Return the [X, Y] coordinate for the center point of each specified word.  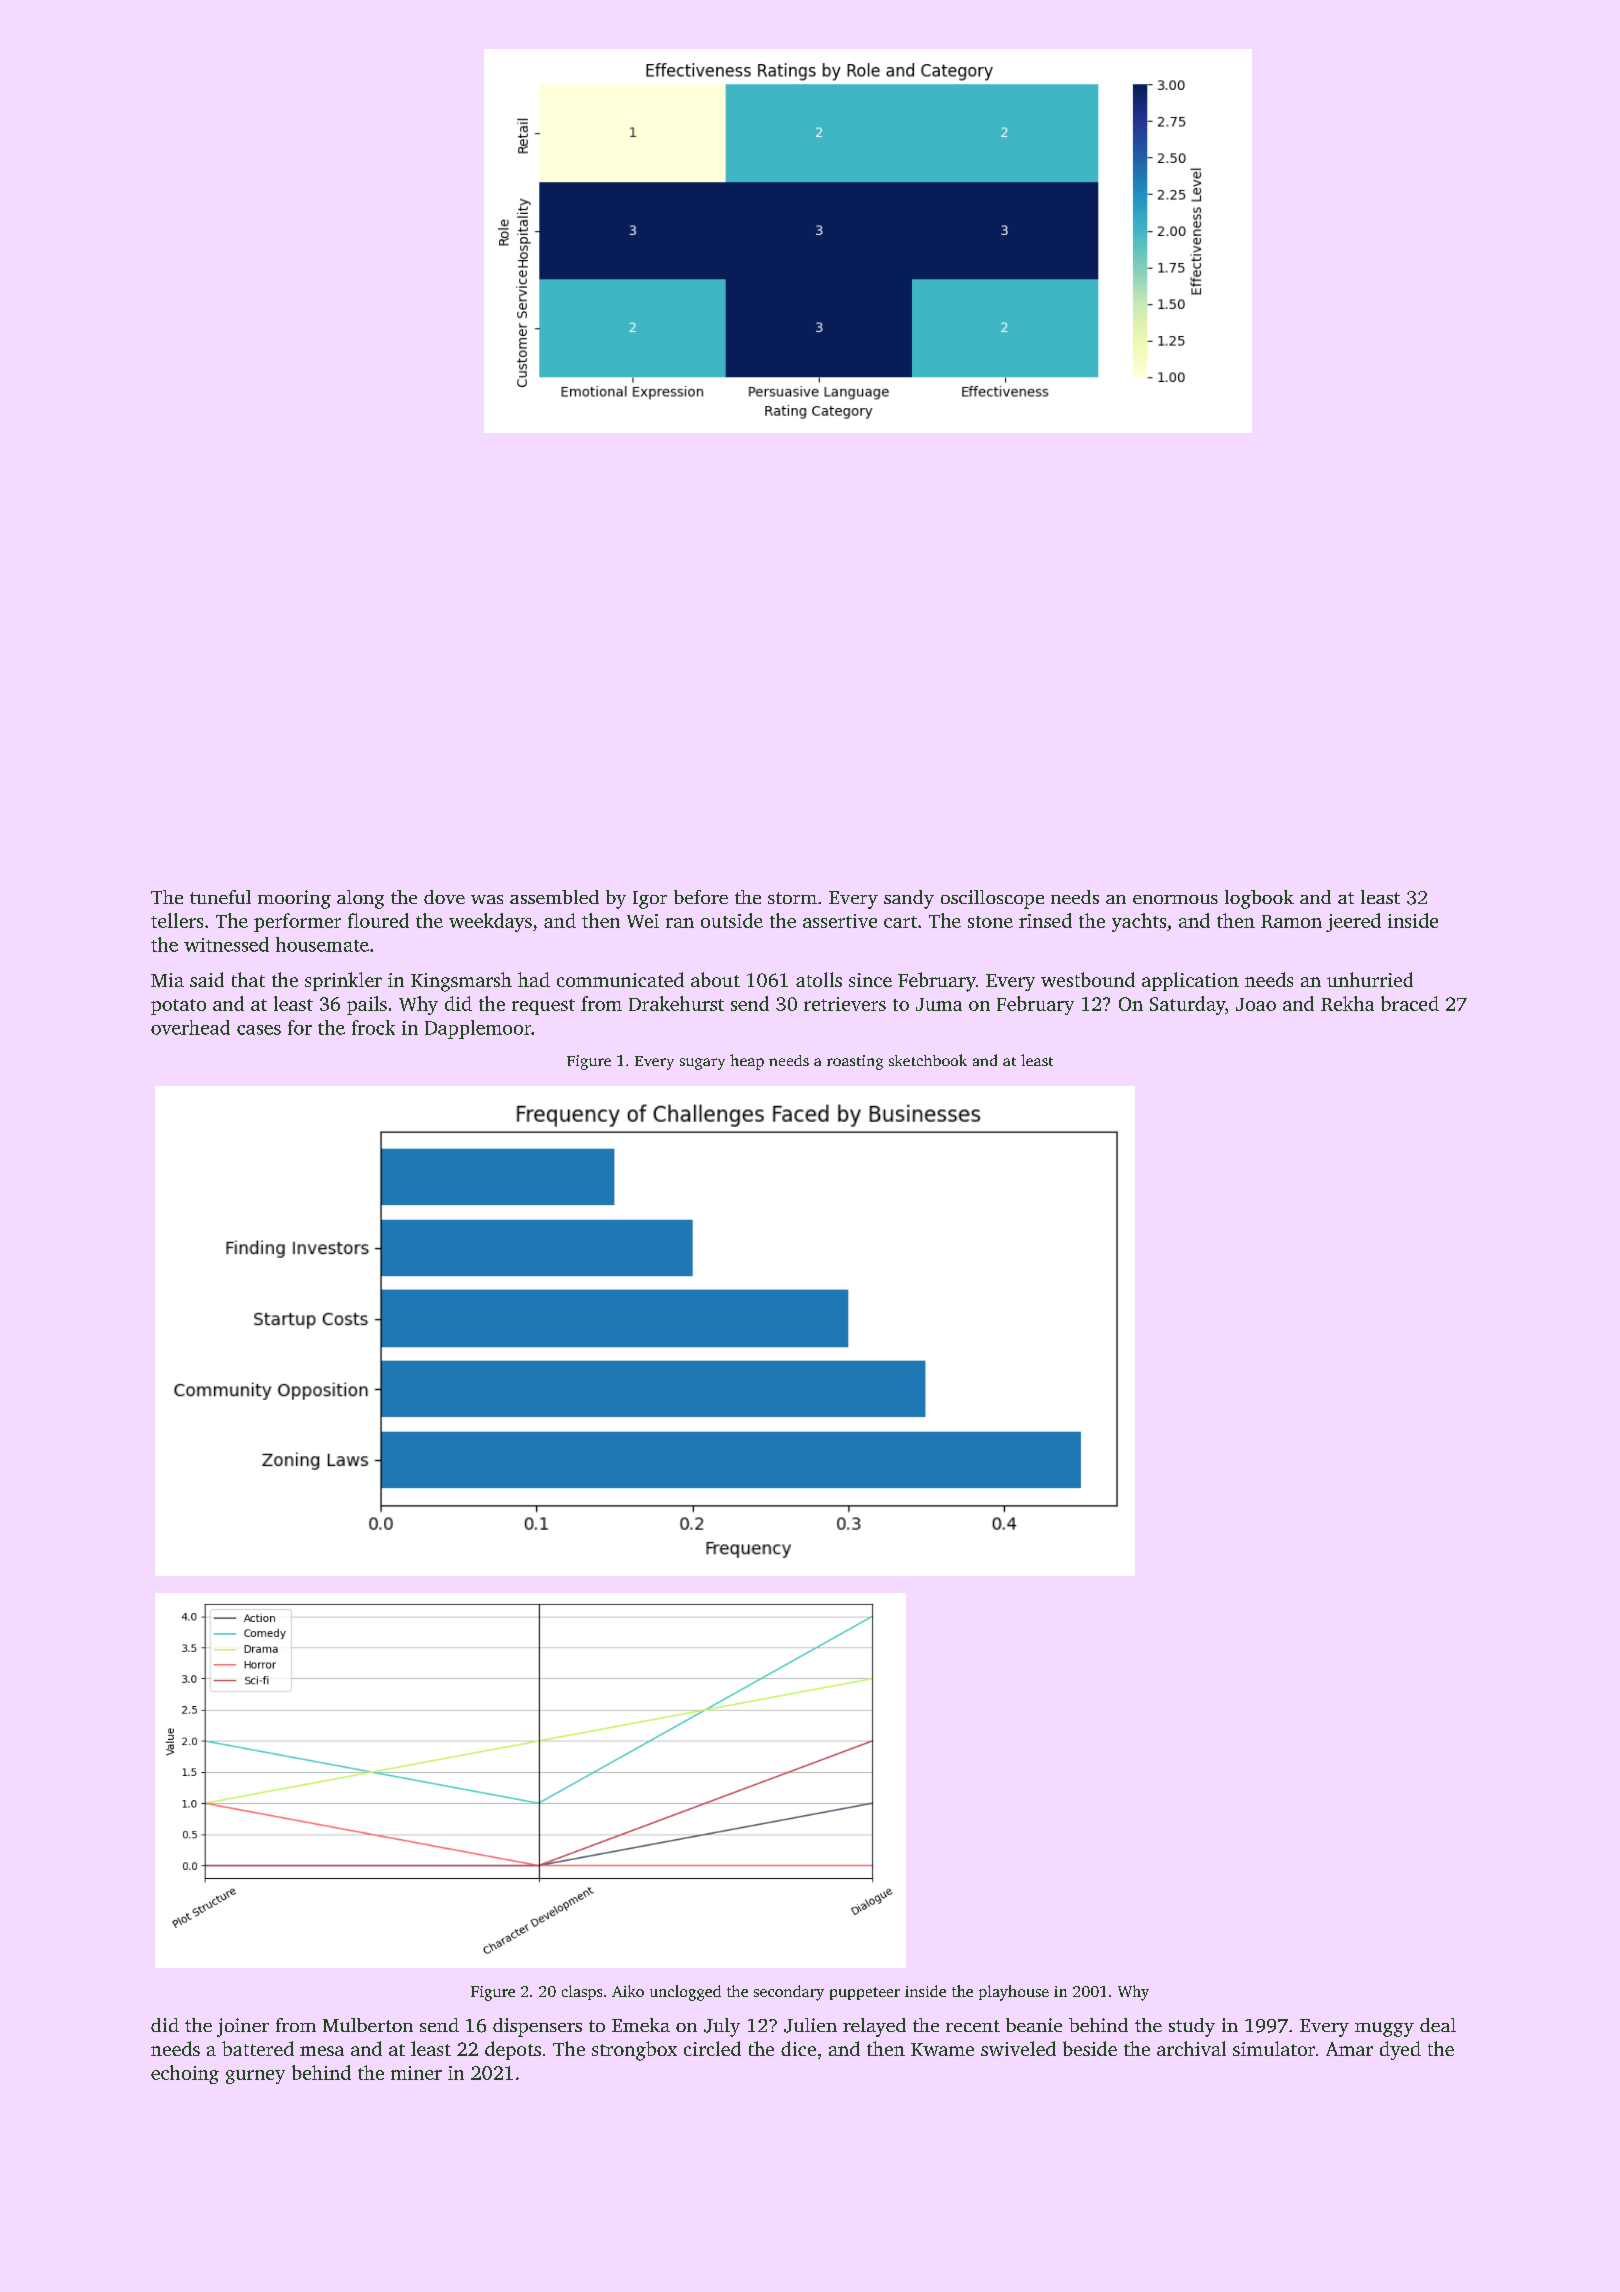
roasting [855, 1062]
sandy [909, 899]
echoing [185, 2074]
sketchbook [928, 1060]
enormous [1175, 899]
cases [259, 1030]
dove [444, 897]
